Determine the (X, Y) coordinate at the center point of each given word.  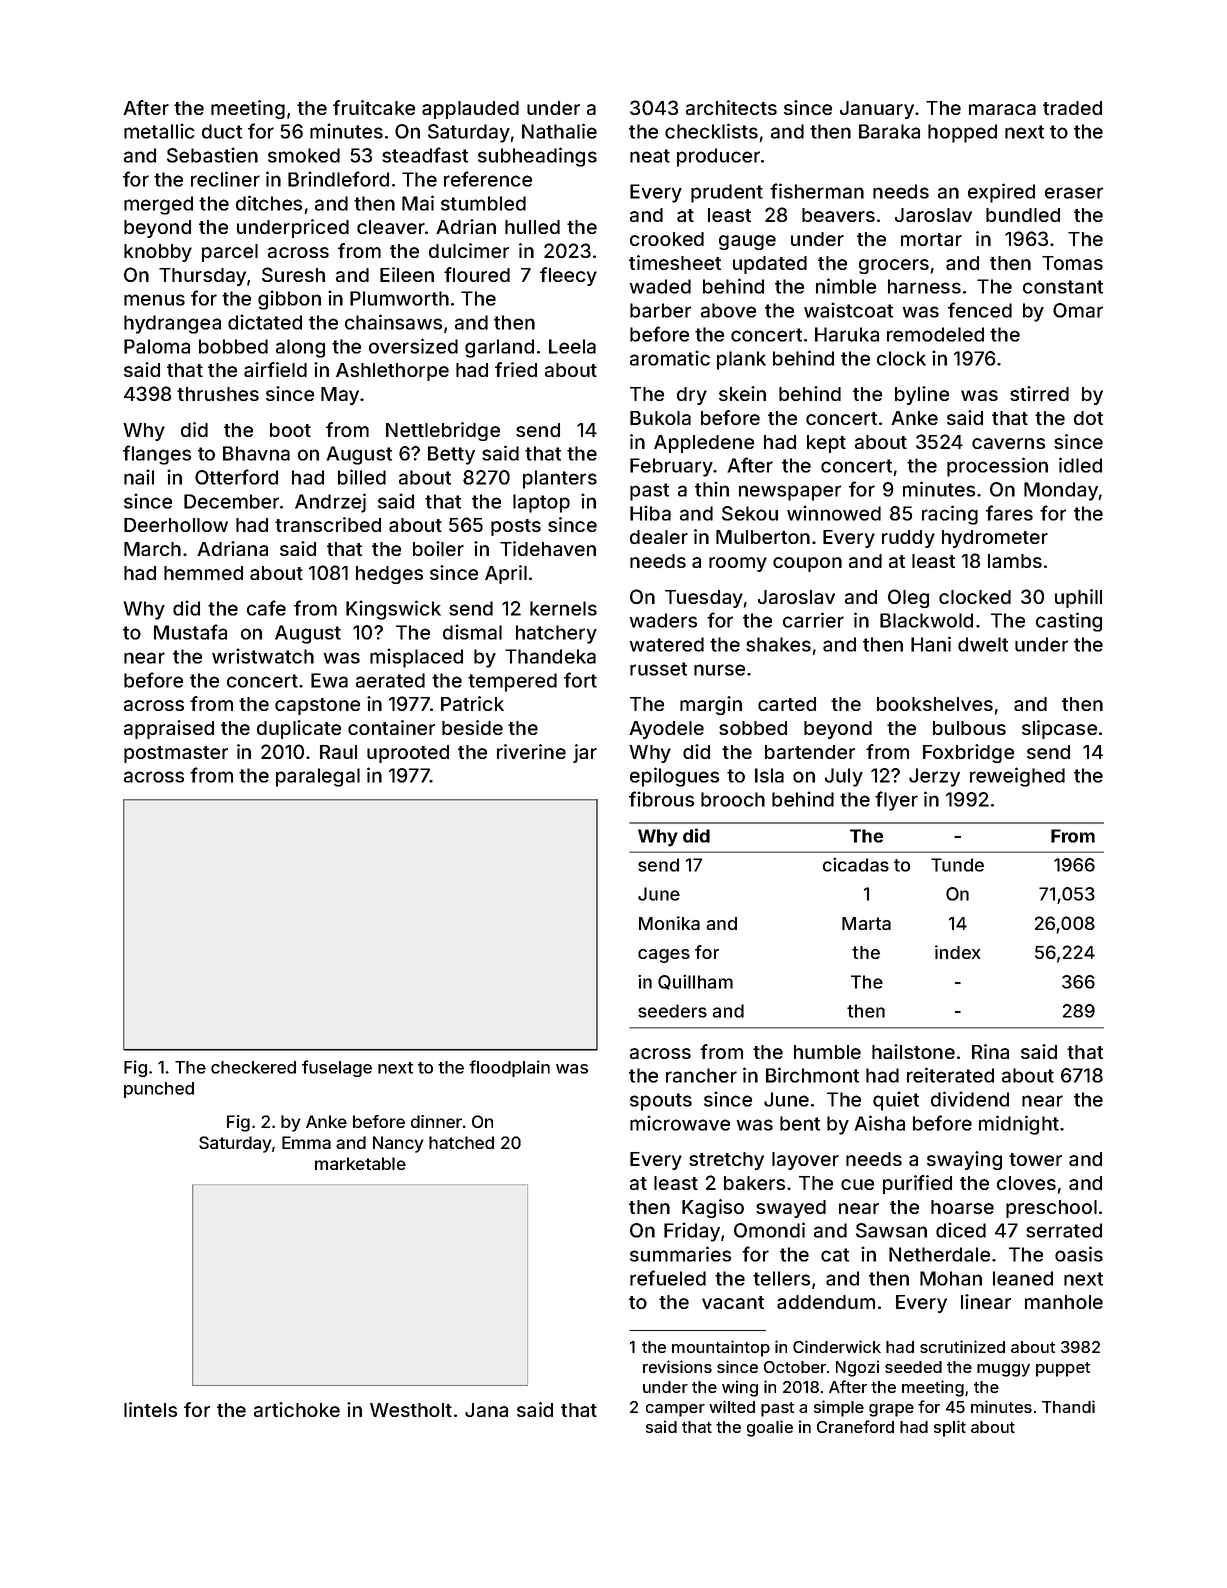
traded (1072, 108)
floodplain (509, 1068)
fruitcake (374, 107)
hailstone (913, 1051)
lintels (150, 1409)
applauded (470, 110)
